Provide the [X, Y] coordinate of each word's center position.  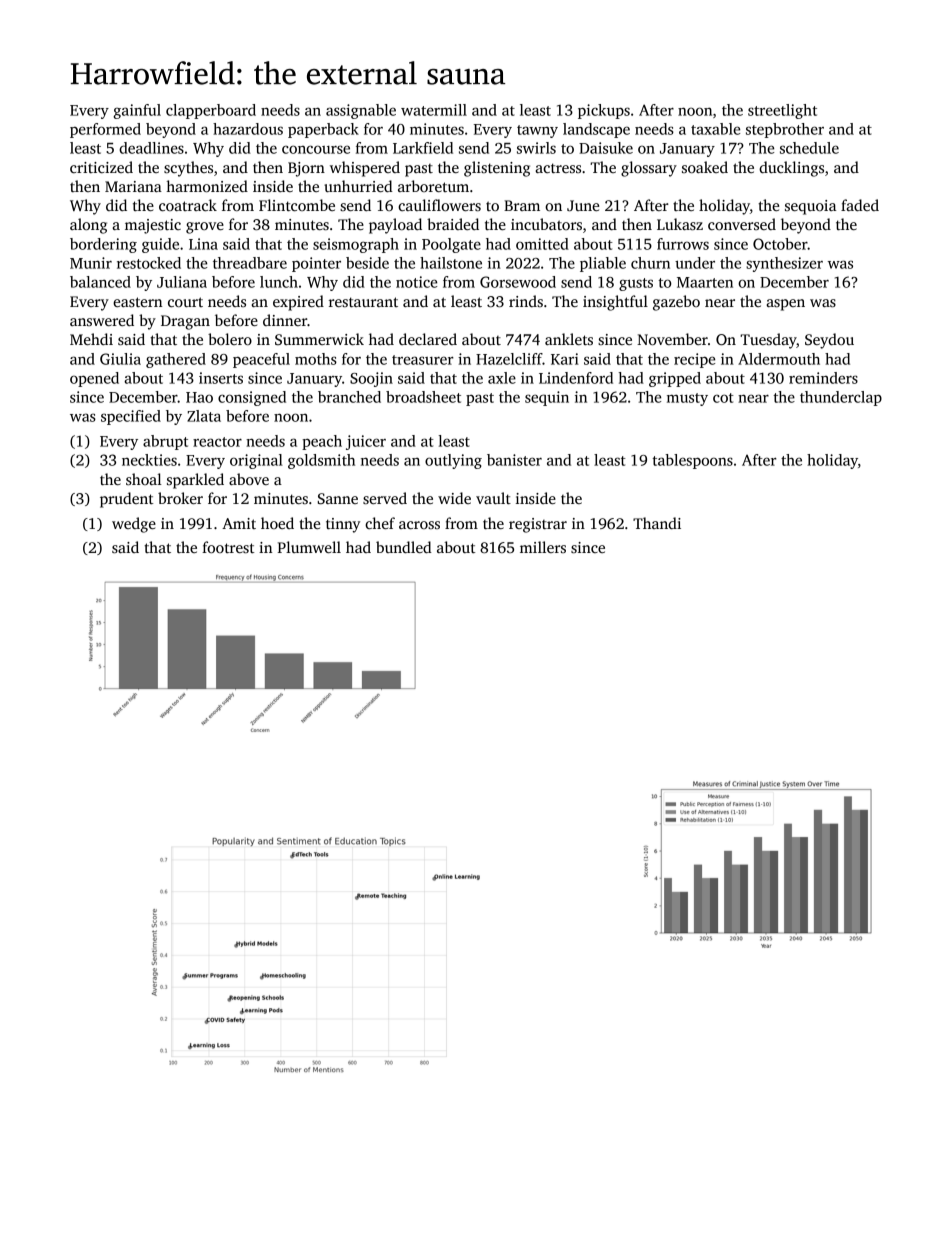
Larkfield [423, 148]
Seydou [829, 341]
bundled [404, 547]
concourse [316, 149]
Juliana [182, 282]
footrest [228, 547]
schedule [809, 148]
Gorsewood [518, 282]
